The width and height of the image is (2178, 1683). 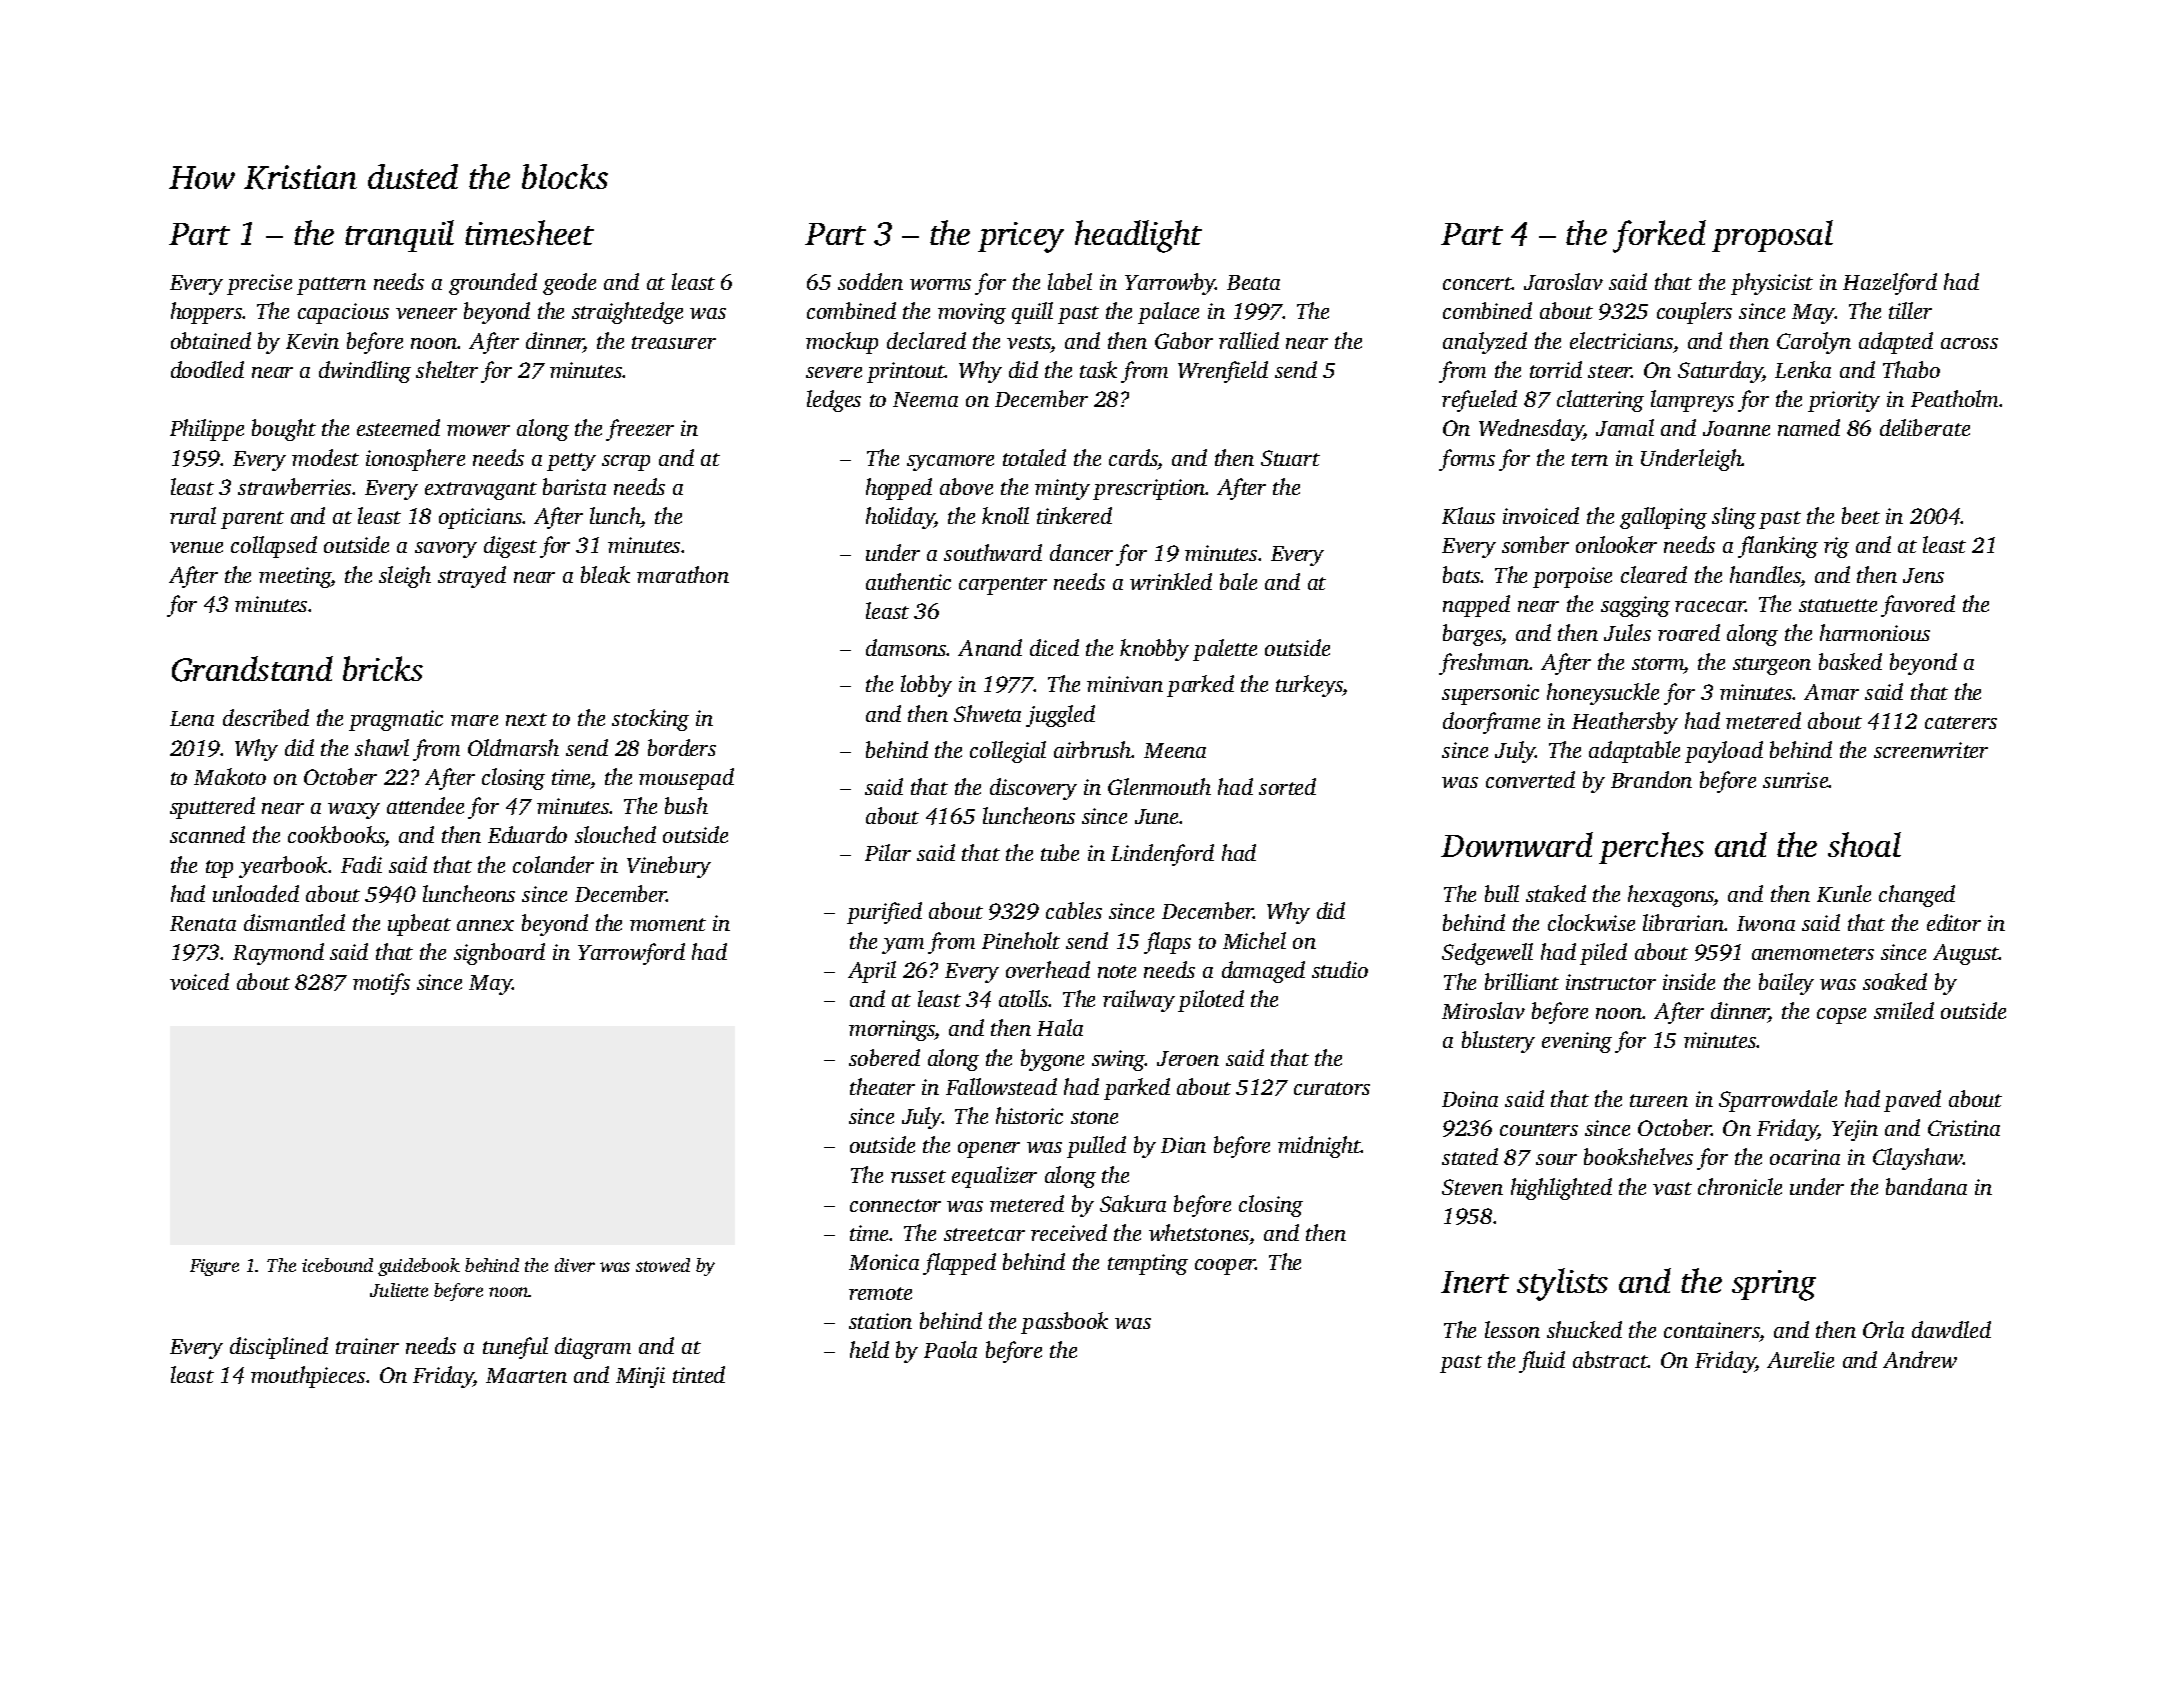 I want to click on mouthpieces, so click(x=308, y=1377).
